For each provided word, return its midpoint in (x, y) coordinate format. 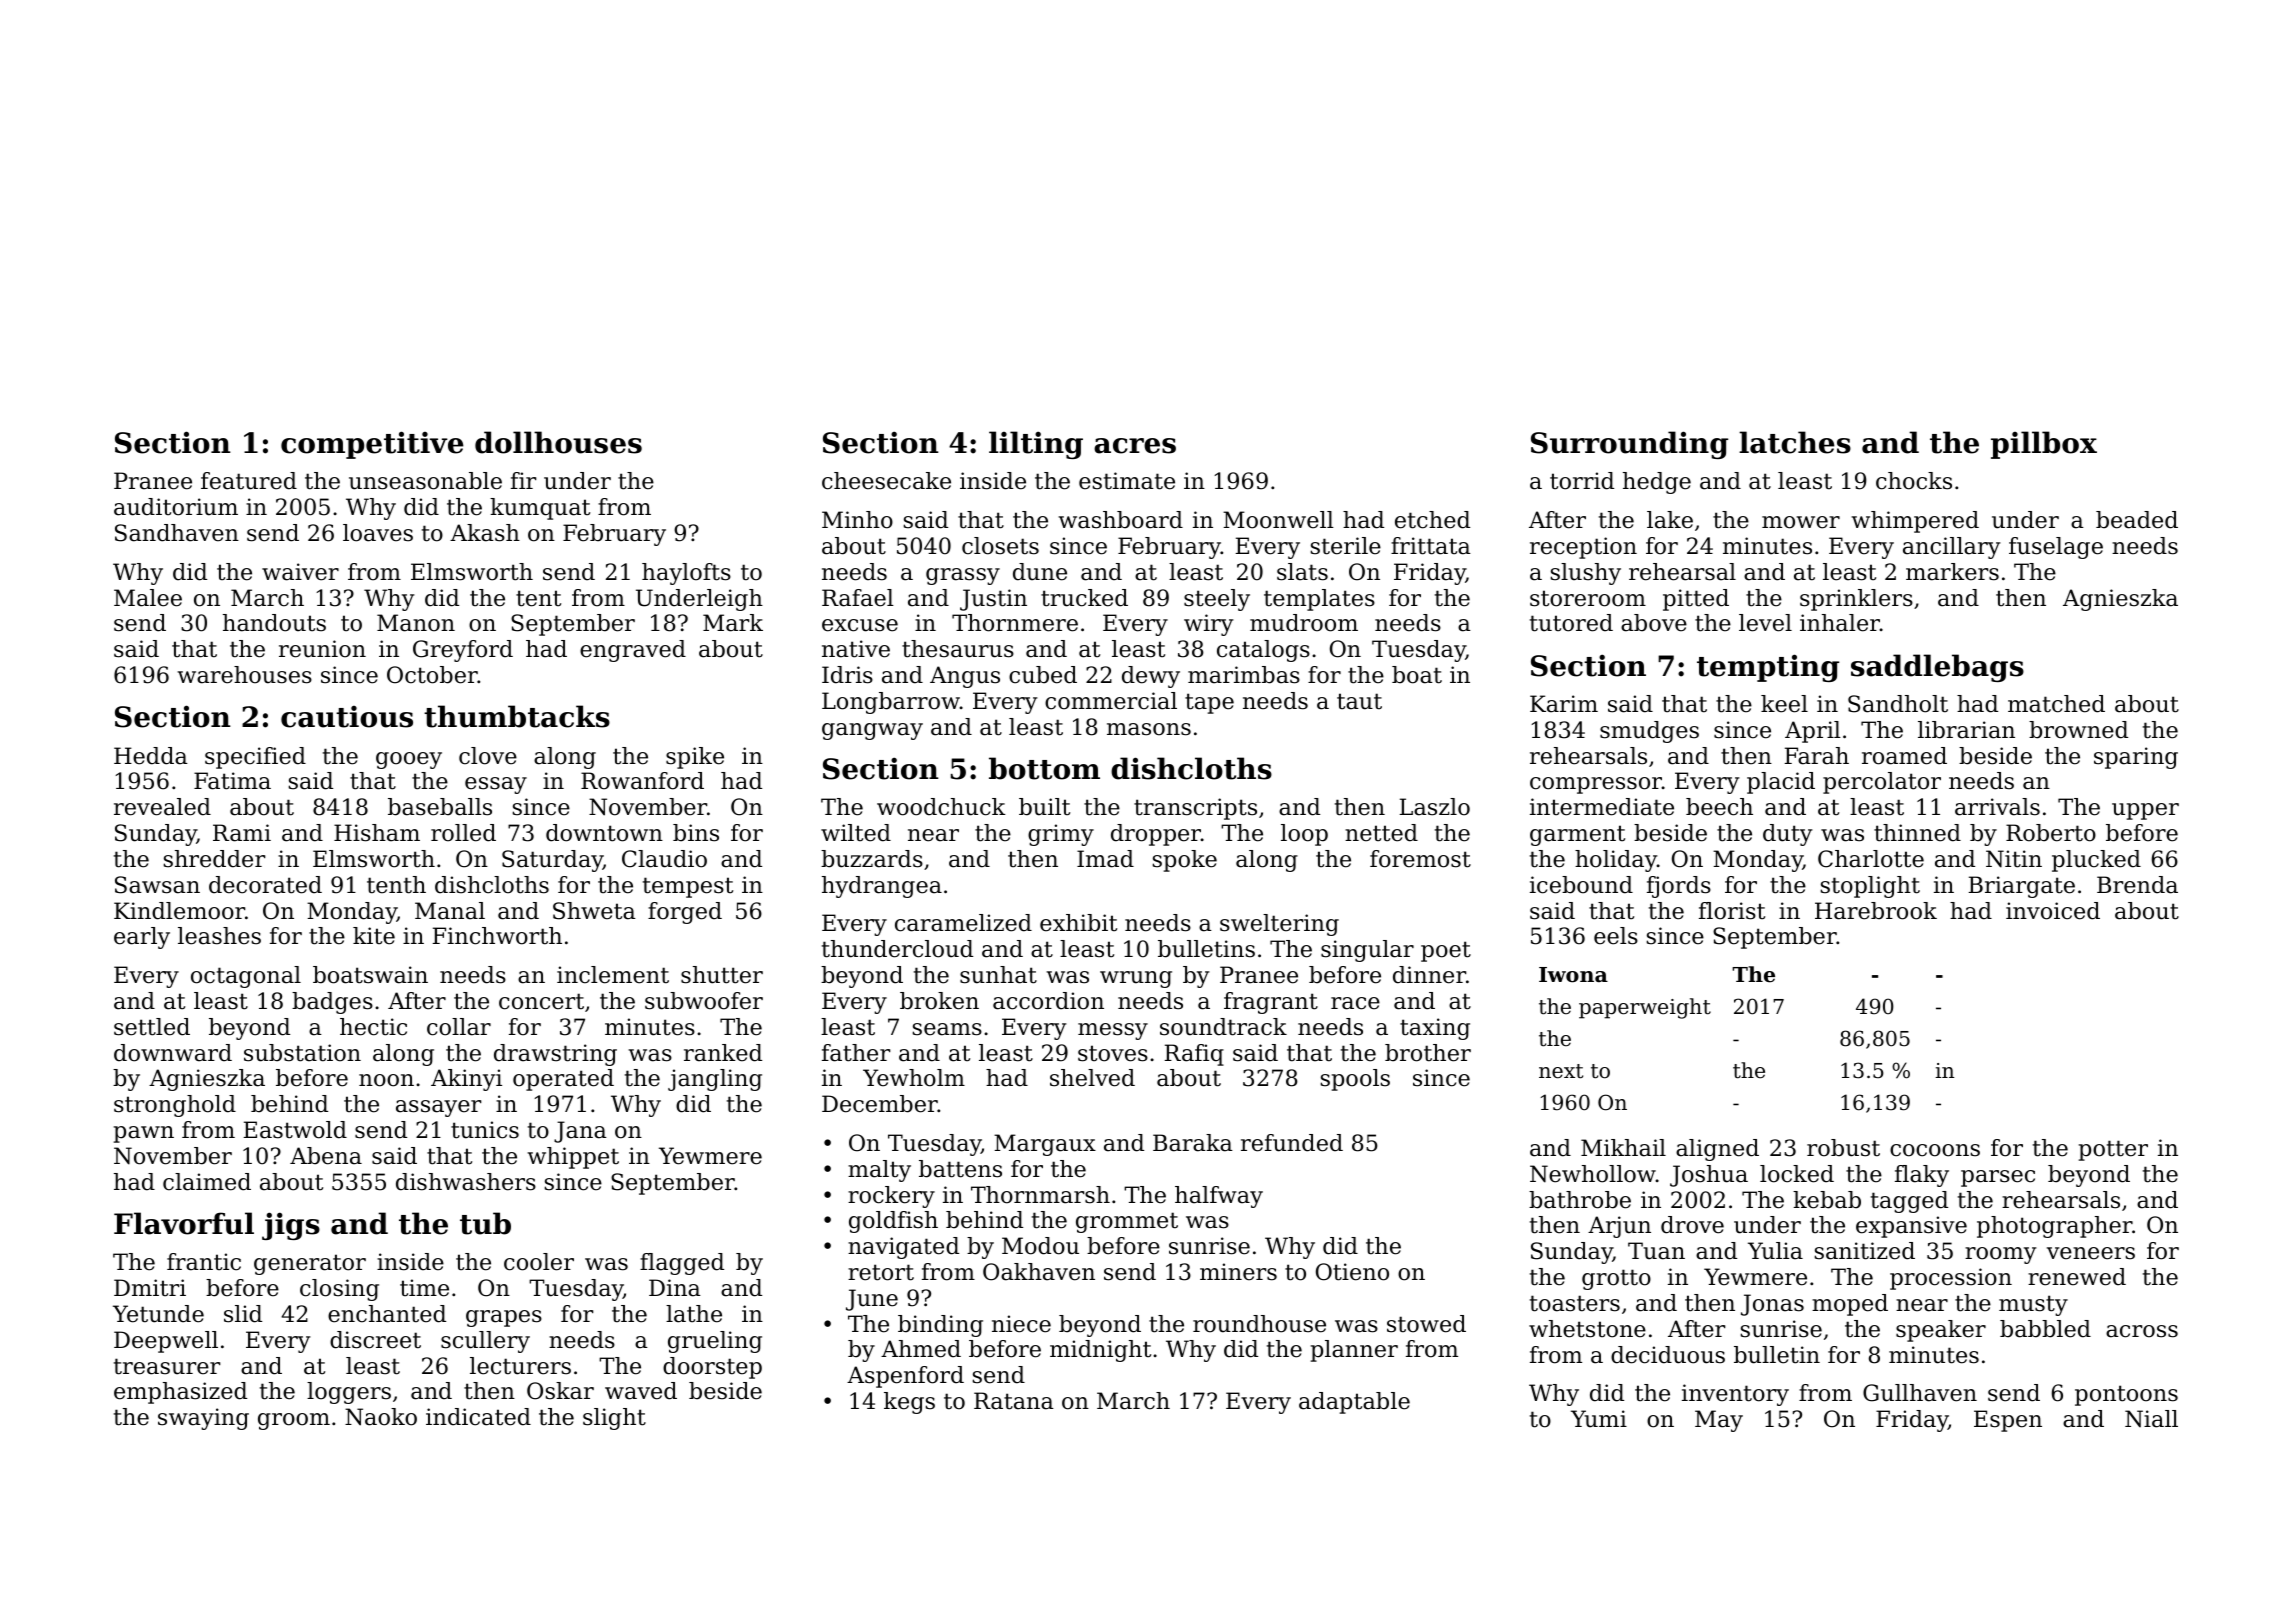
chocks (1914, 481)
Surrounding (1629, 445)
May (1719, 1421)
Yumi (1599, 1419)
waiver (300, 572)
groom (294, 1421)
